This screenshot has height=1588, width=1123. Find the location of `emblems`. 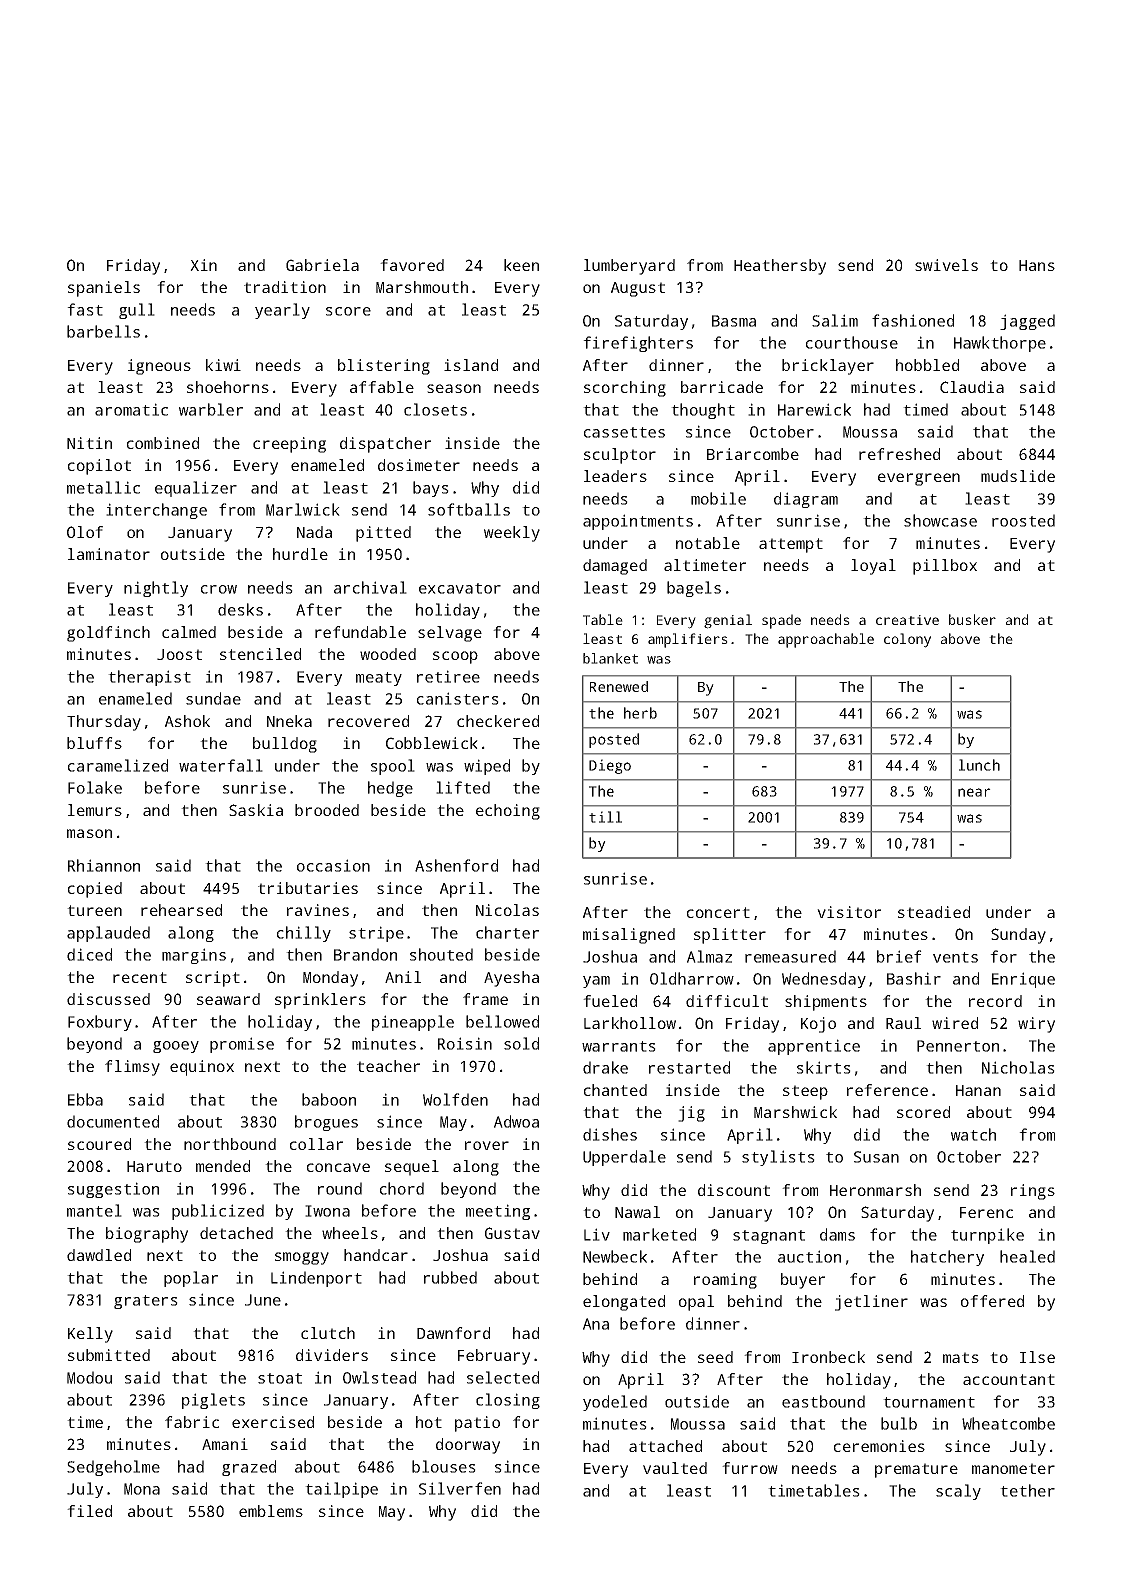

emblems is located at coordinates (271, 1511).
